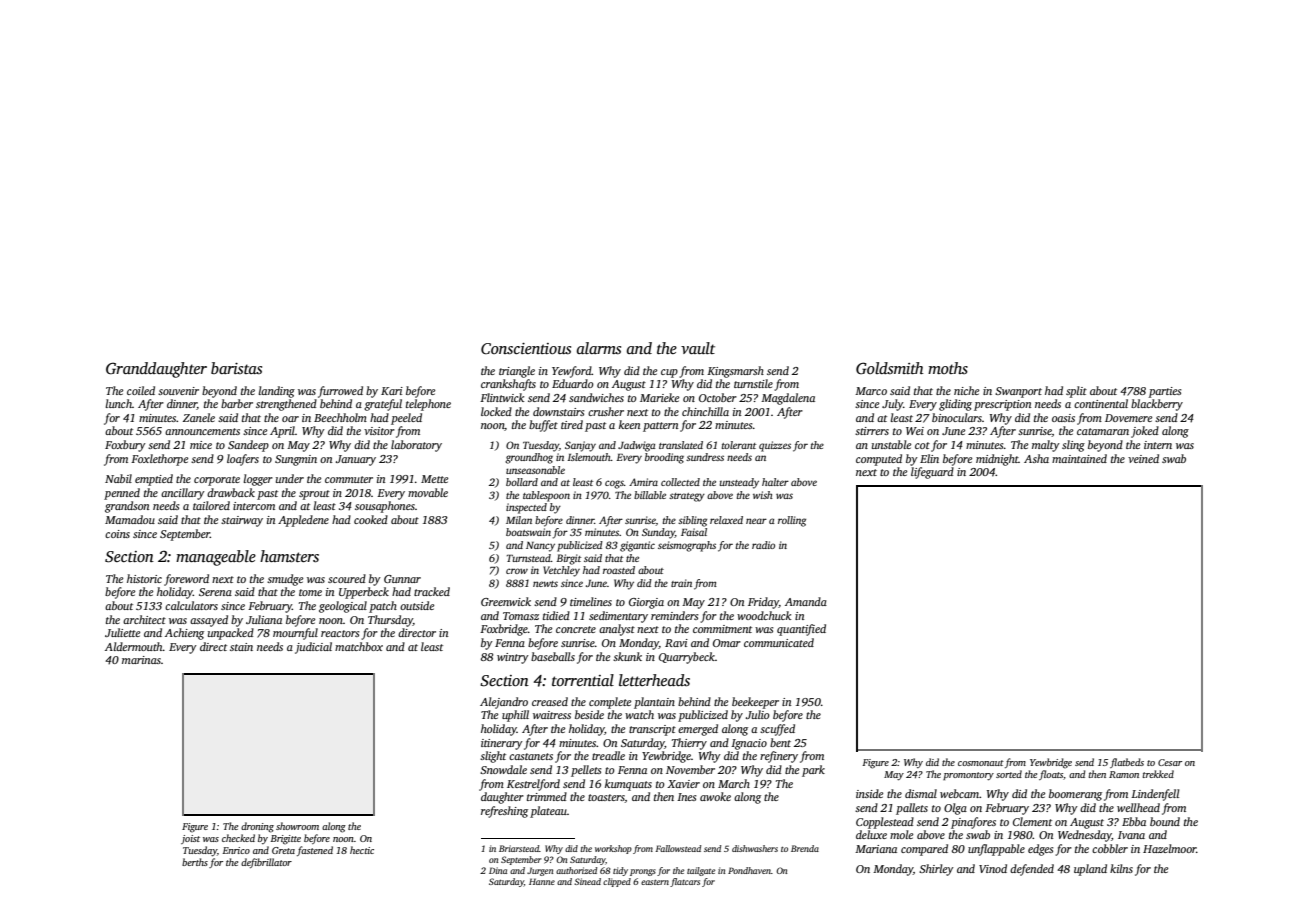  Describe the element at coordinates (522, 482) in the screenshot. I see `bollard` at that location.
